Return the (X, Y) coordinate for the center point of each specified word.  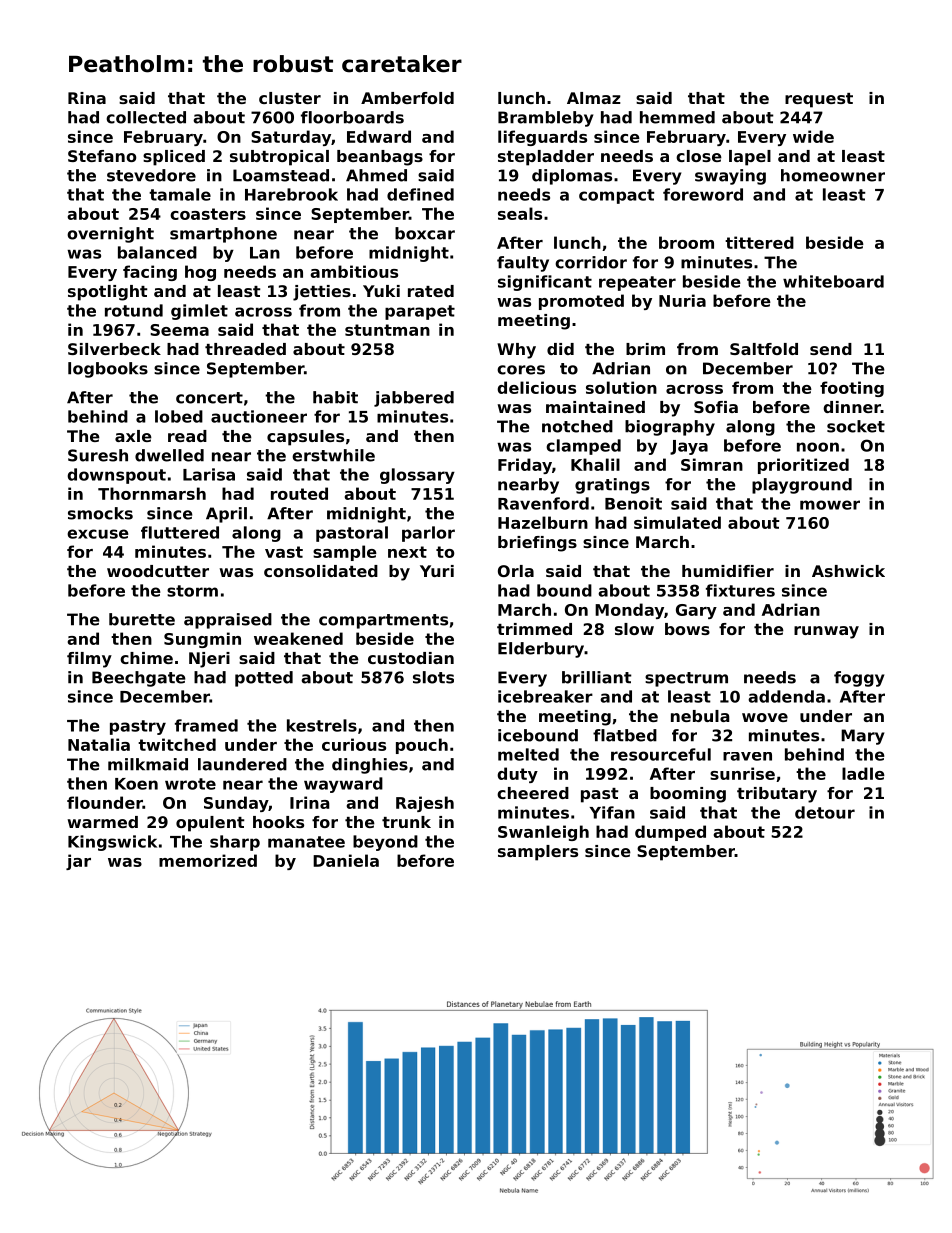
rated (431, 291)
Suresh (98, 455)
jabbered (414, 399)
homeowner (833, 175)
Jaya (689, 447)
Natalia (99, 744)
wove (765, 717)
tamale (180, 194)
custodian (411, 658)
